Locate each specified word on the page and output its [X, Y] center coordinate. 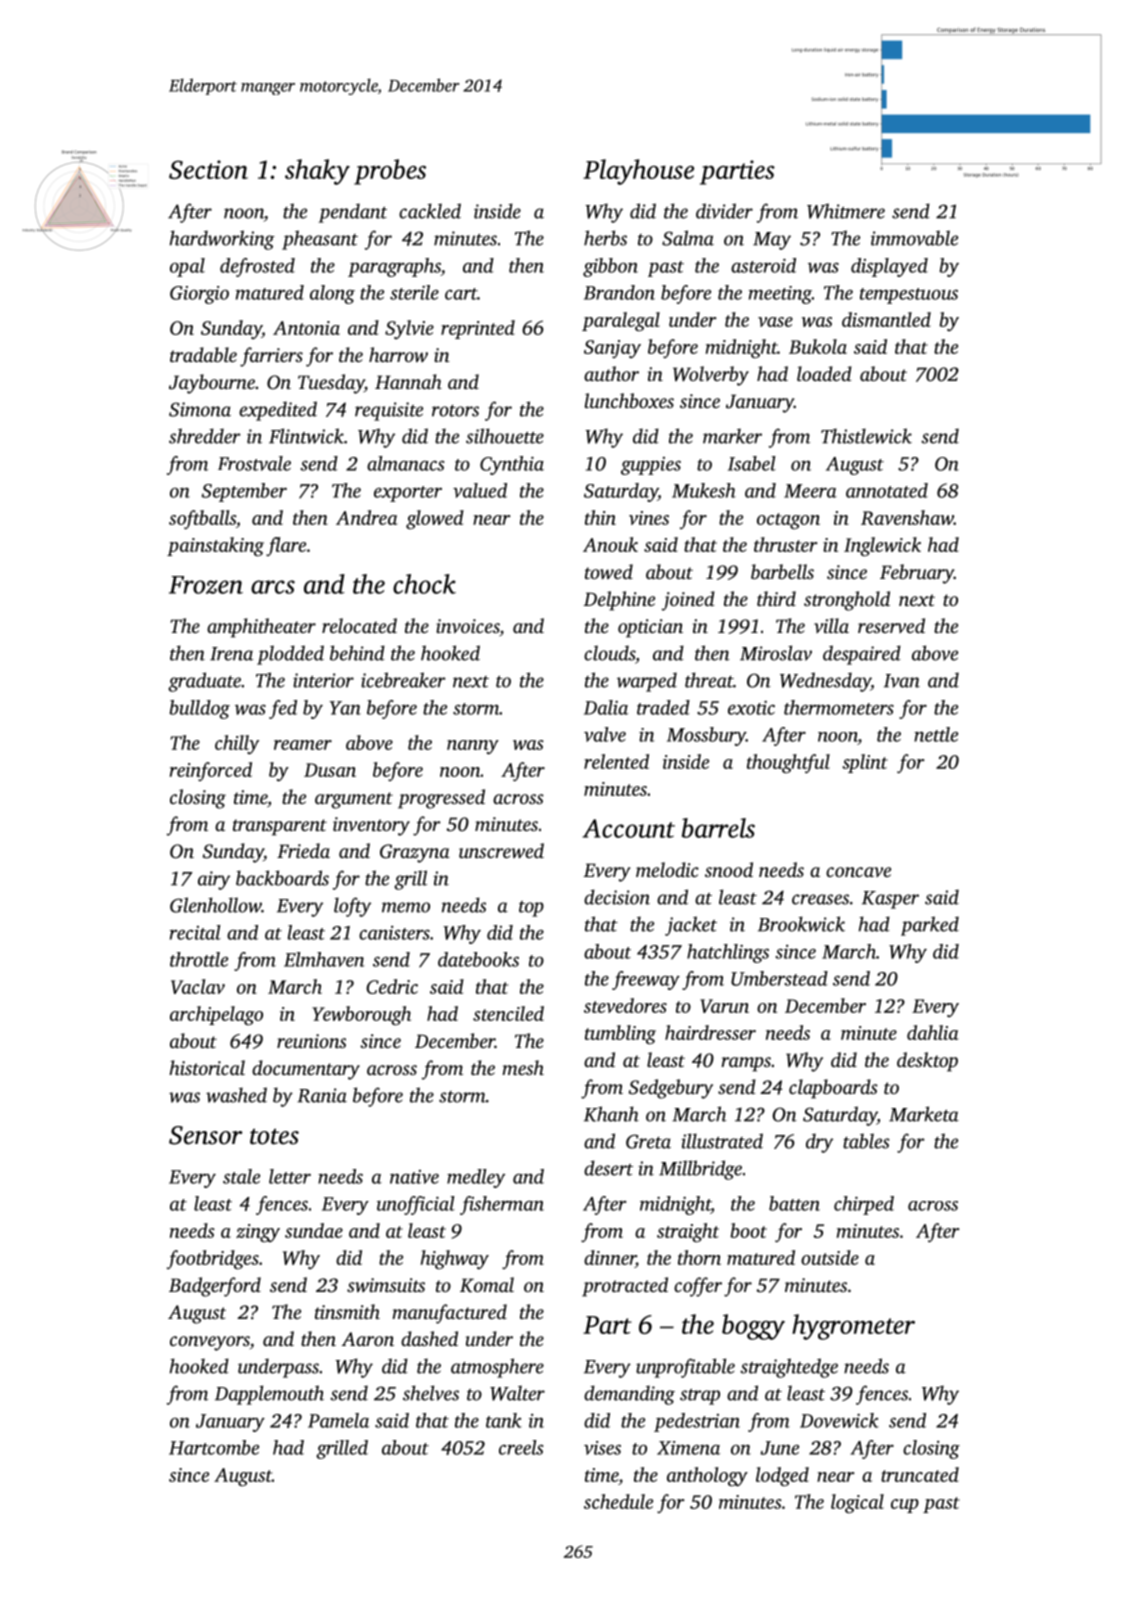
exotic [751, 708]
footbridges [213, 1260]
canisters [394, 933]
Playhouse [638, 172]
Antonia [306, 328]
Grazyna [415, 853]
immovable [914, 238]
